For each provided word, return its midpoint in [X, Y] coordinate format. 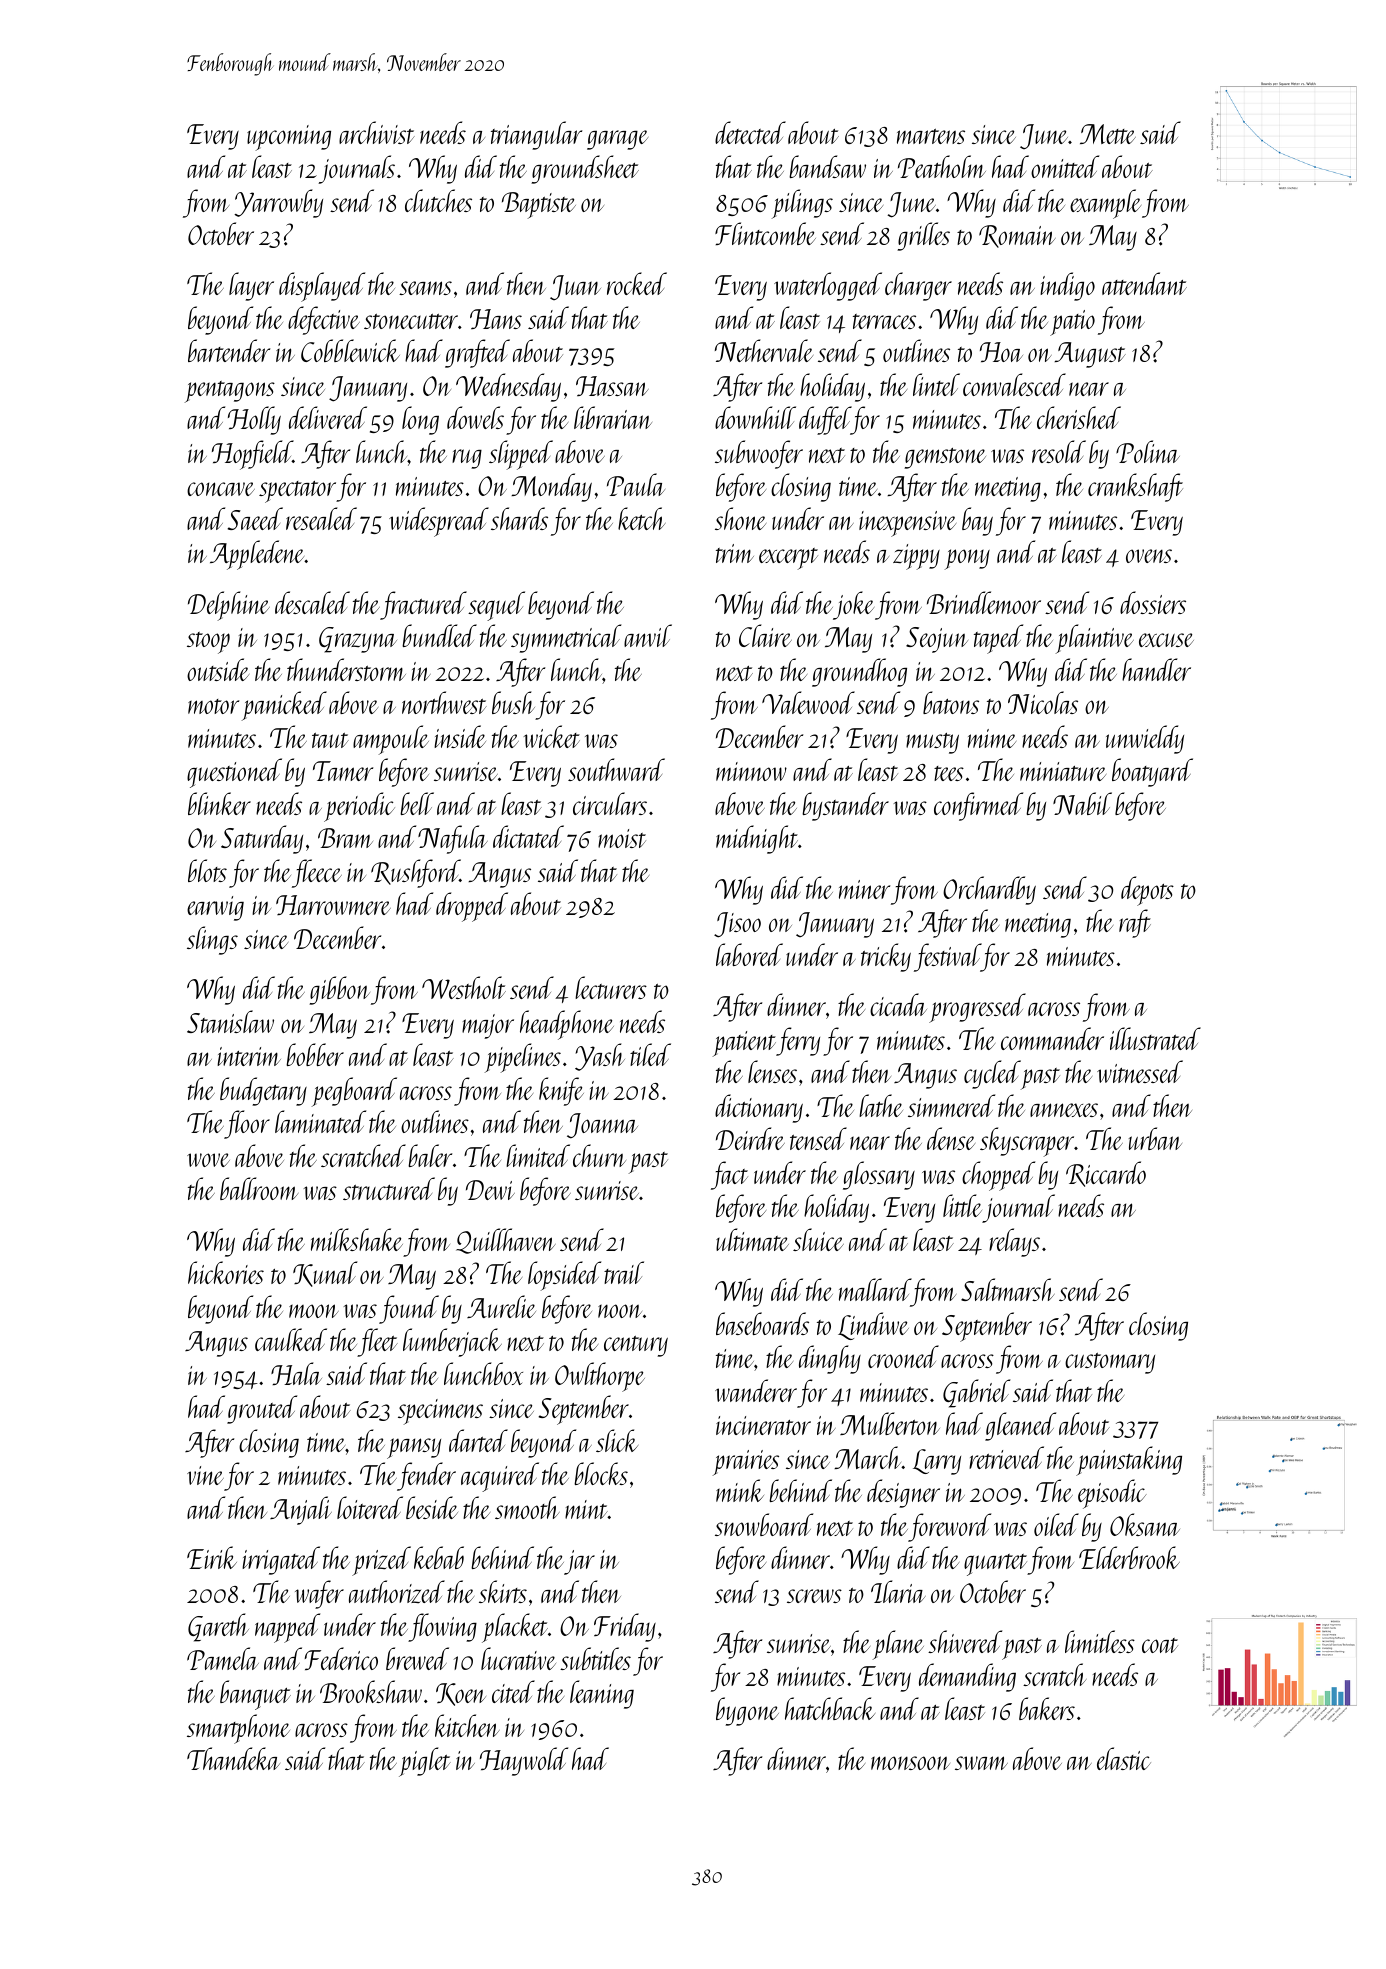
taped [998, 639]
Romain [1017, 236]
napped [287, 1628]
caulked [291, 1339]
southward [616, 769]
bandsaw [827, 166]
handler [1156, 669]
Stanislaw [230, 1021]
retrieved [1006, 1457]
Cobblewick [350, 350]
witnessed [1140, 1071]
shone [740, 518]
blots [207, 870]
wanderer [756, 1390]
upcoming [289, 138]
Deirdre [750, 1138]
